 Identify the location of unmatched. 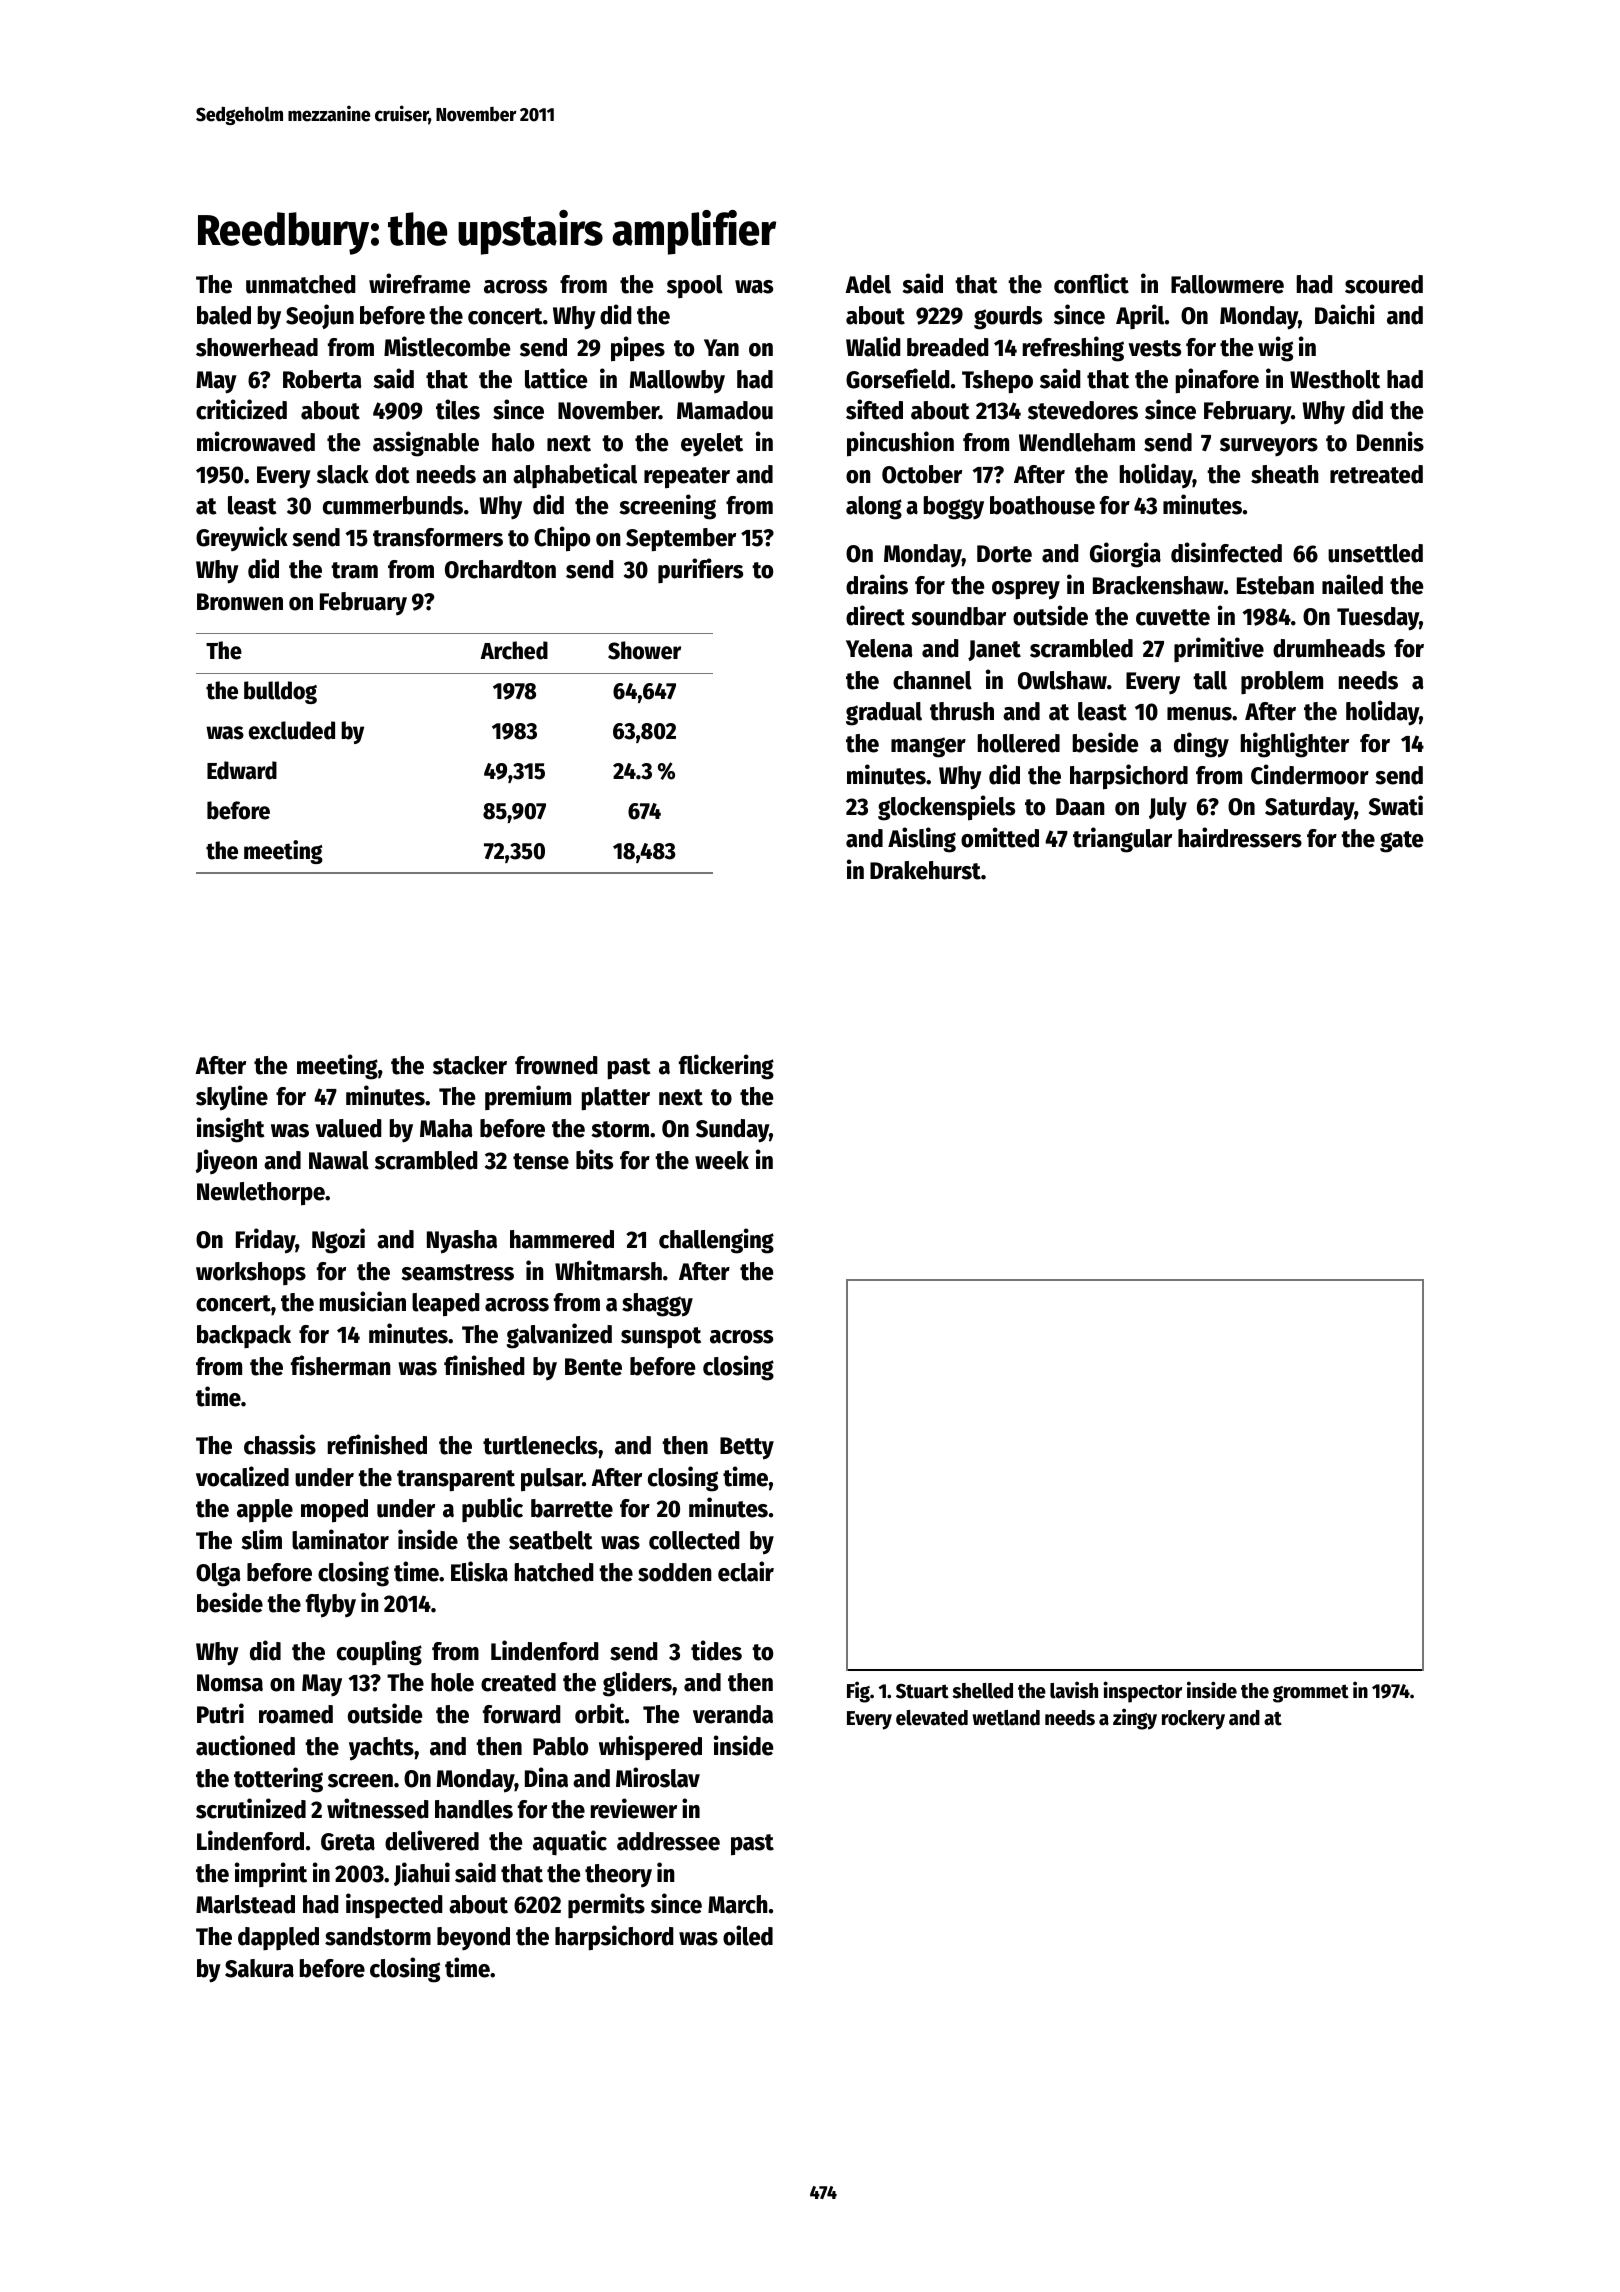
(301, 284).
